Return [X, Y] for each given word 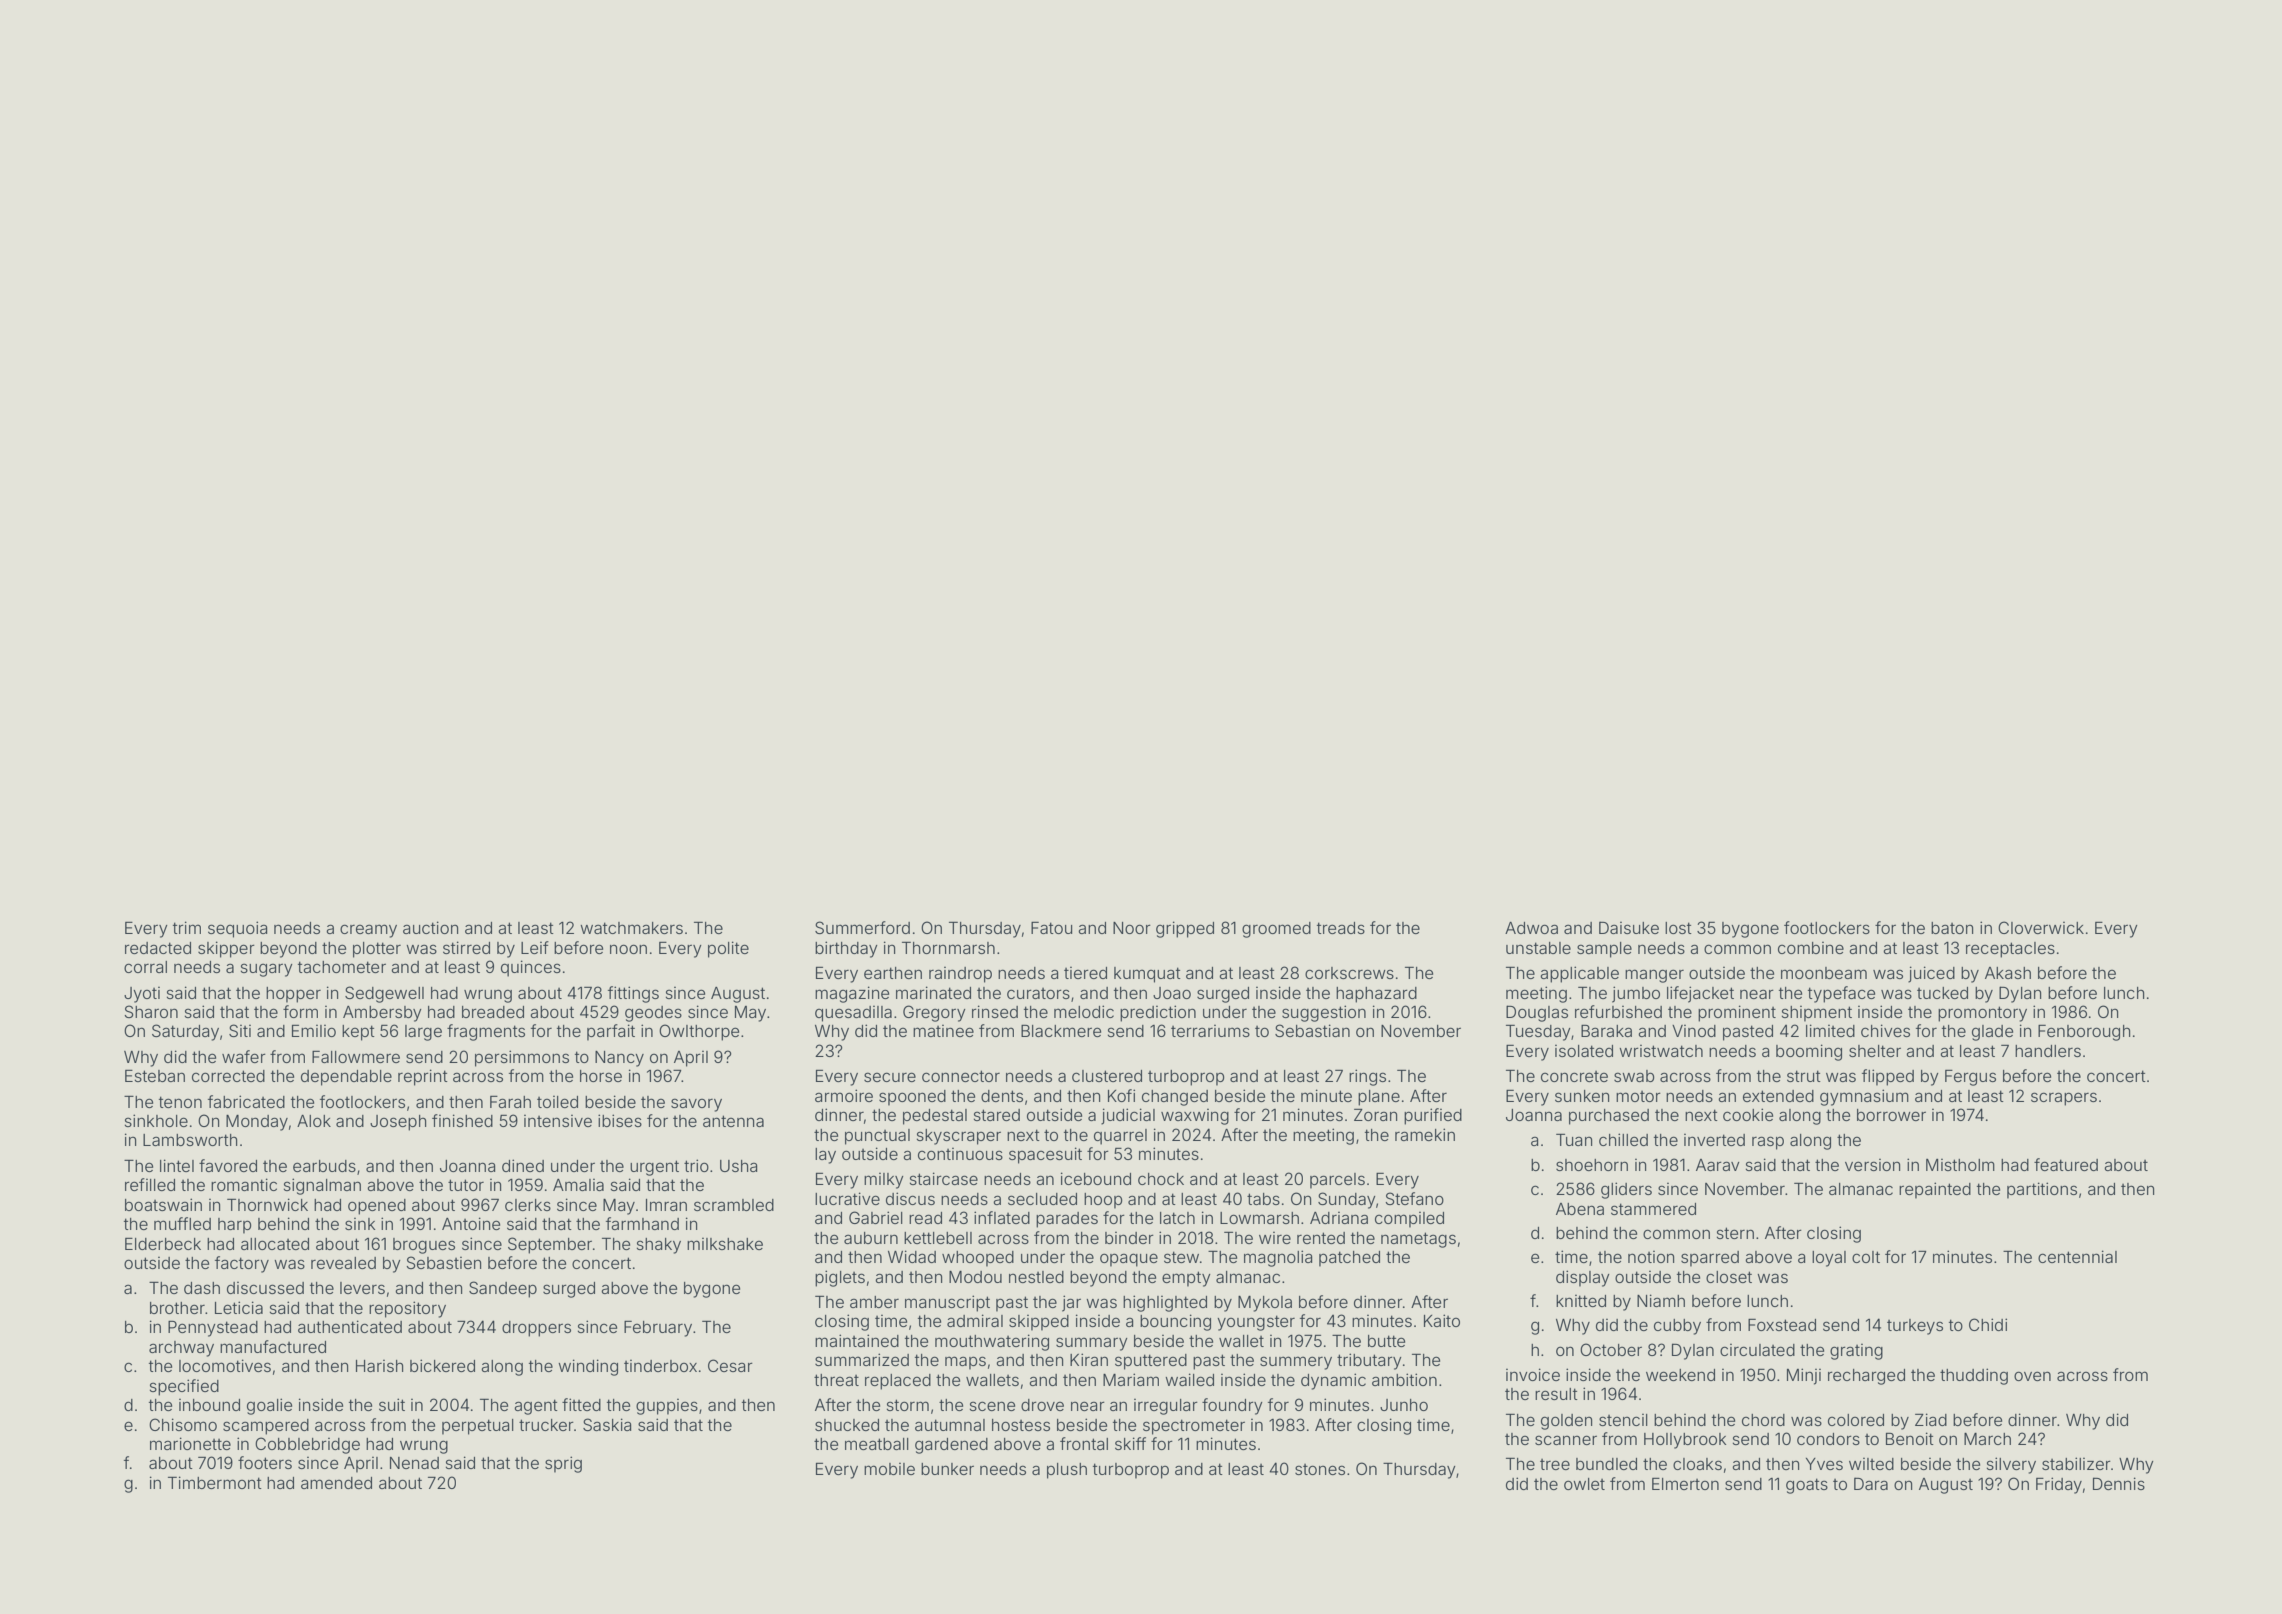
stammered [1653, 1209]
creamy [368, 931]
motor [1638, 1096]
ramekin [1425, 1134]
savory [696, 1105]
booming [1809, 1052]
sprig [563, 1464]
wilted [1871, 1464]
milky [884, 1181]
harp [235, 1226]
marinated [933, 992]
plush [1067, 1471]
